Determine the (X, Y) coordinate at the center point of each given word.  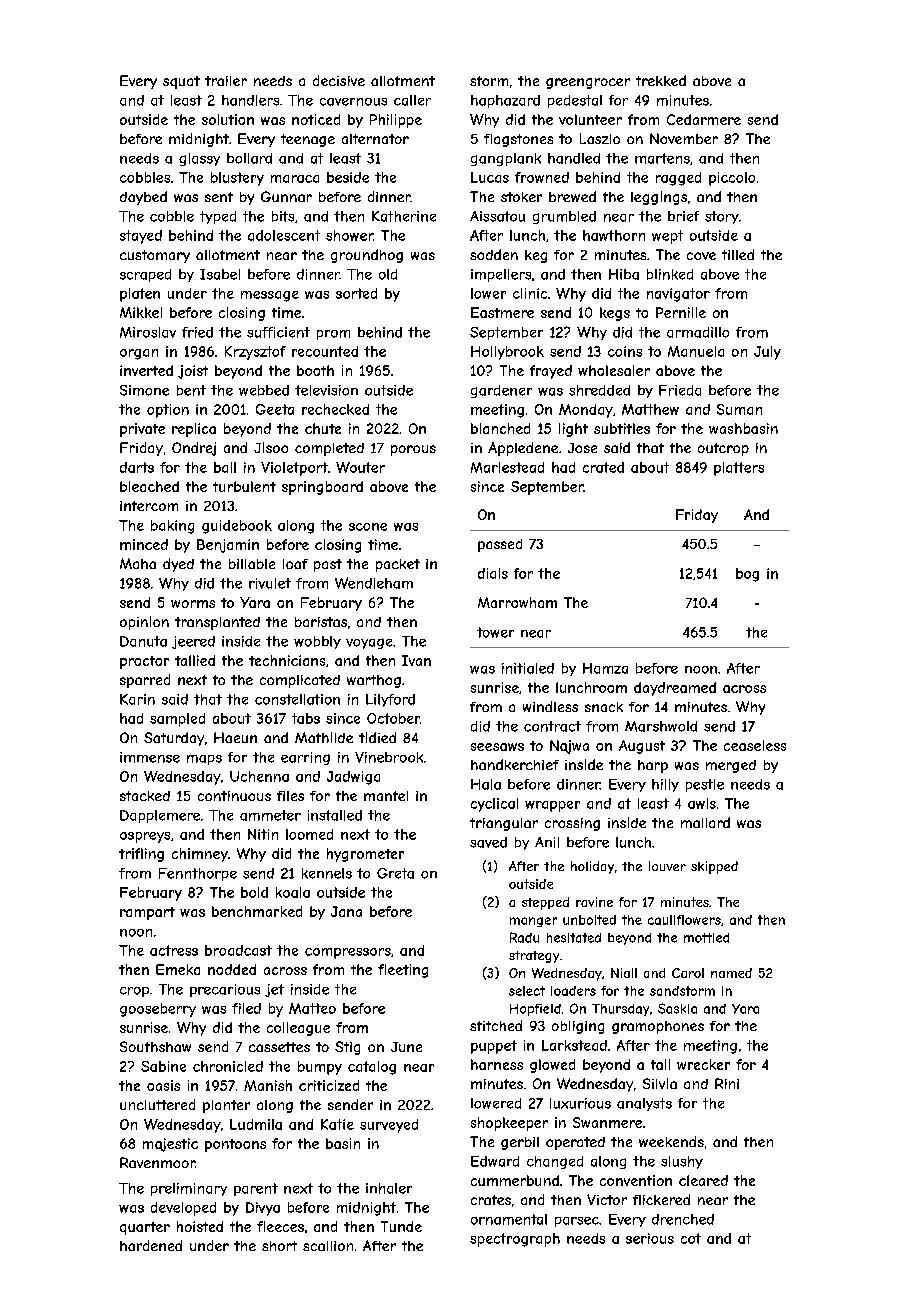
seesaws (497, 747)
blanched (500, 428)
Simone (144, 390)
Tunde (401, 1226)
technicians (287, 660)
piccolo (732, 179)
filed (246, 1008)
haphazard (505, 101)
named (731, 973)
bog (747, 575)
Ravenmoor (157, 1162)
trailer (226, 81)
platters (739, 469)
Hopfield (535, 1010)
